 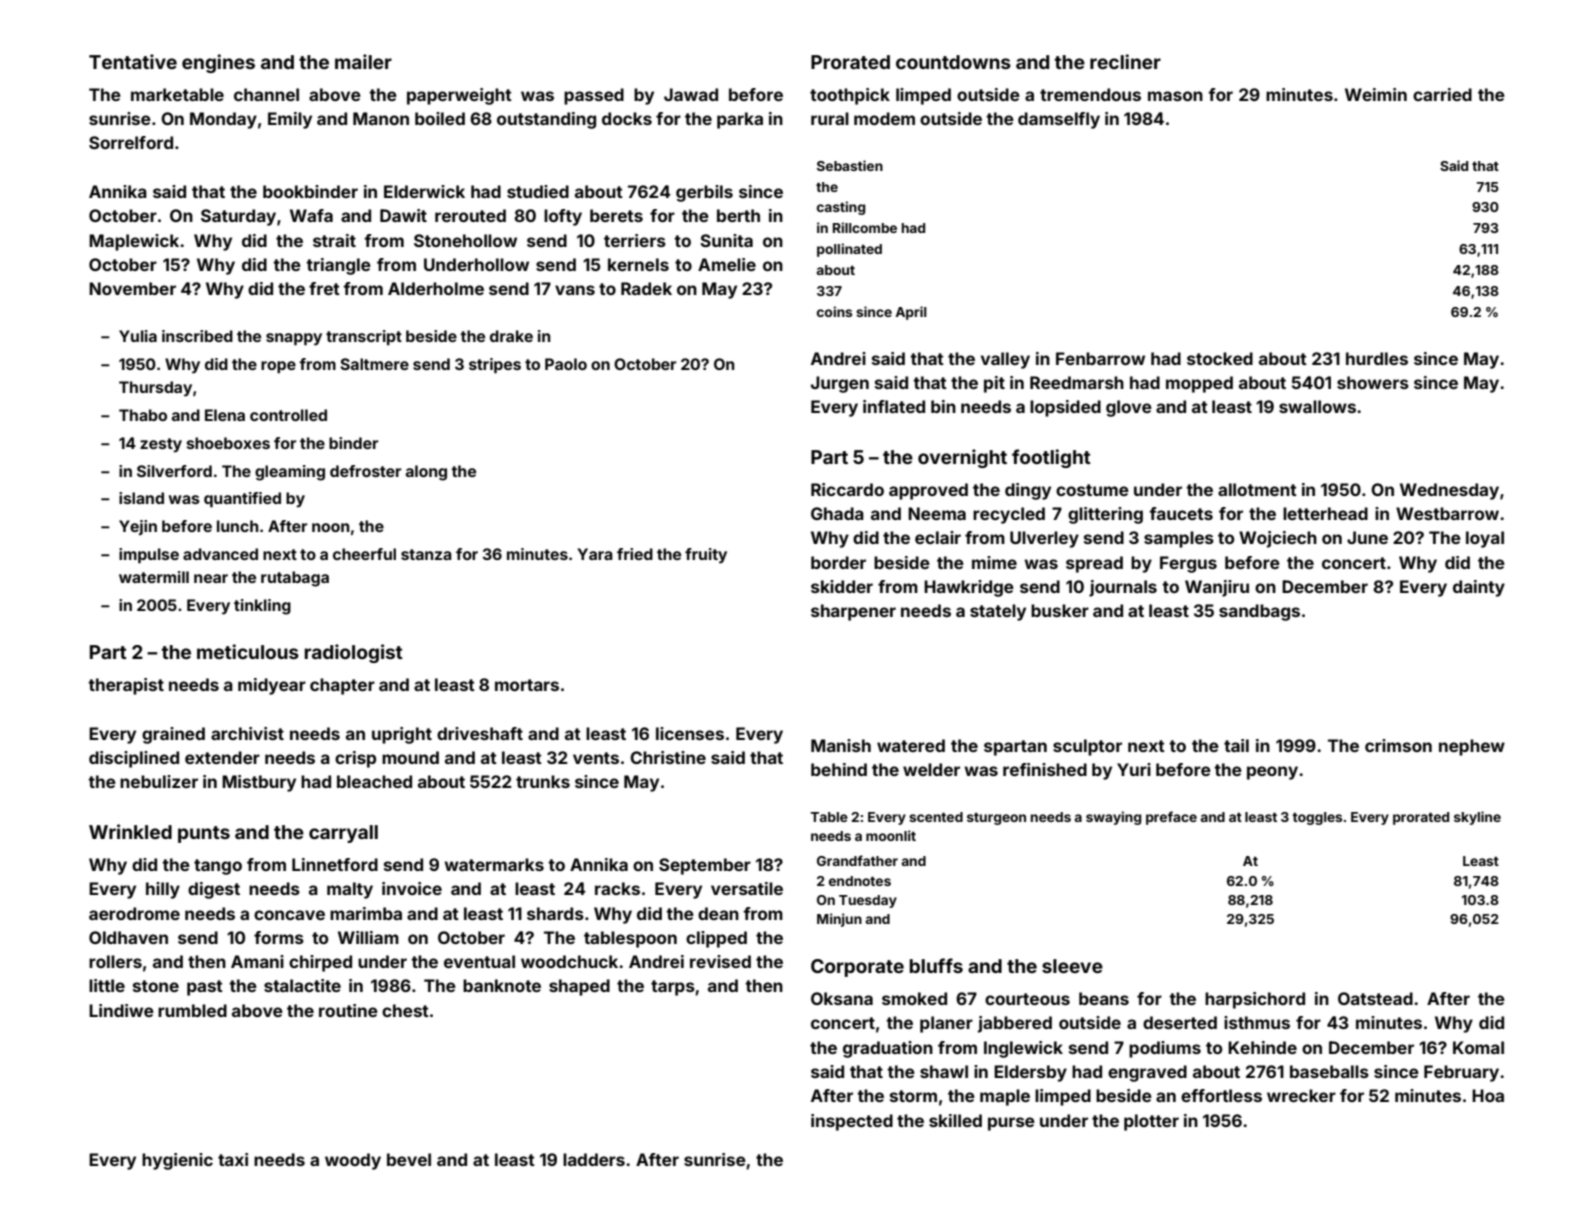 I want to click on Elderwick, so click(x=424, y=191).
